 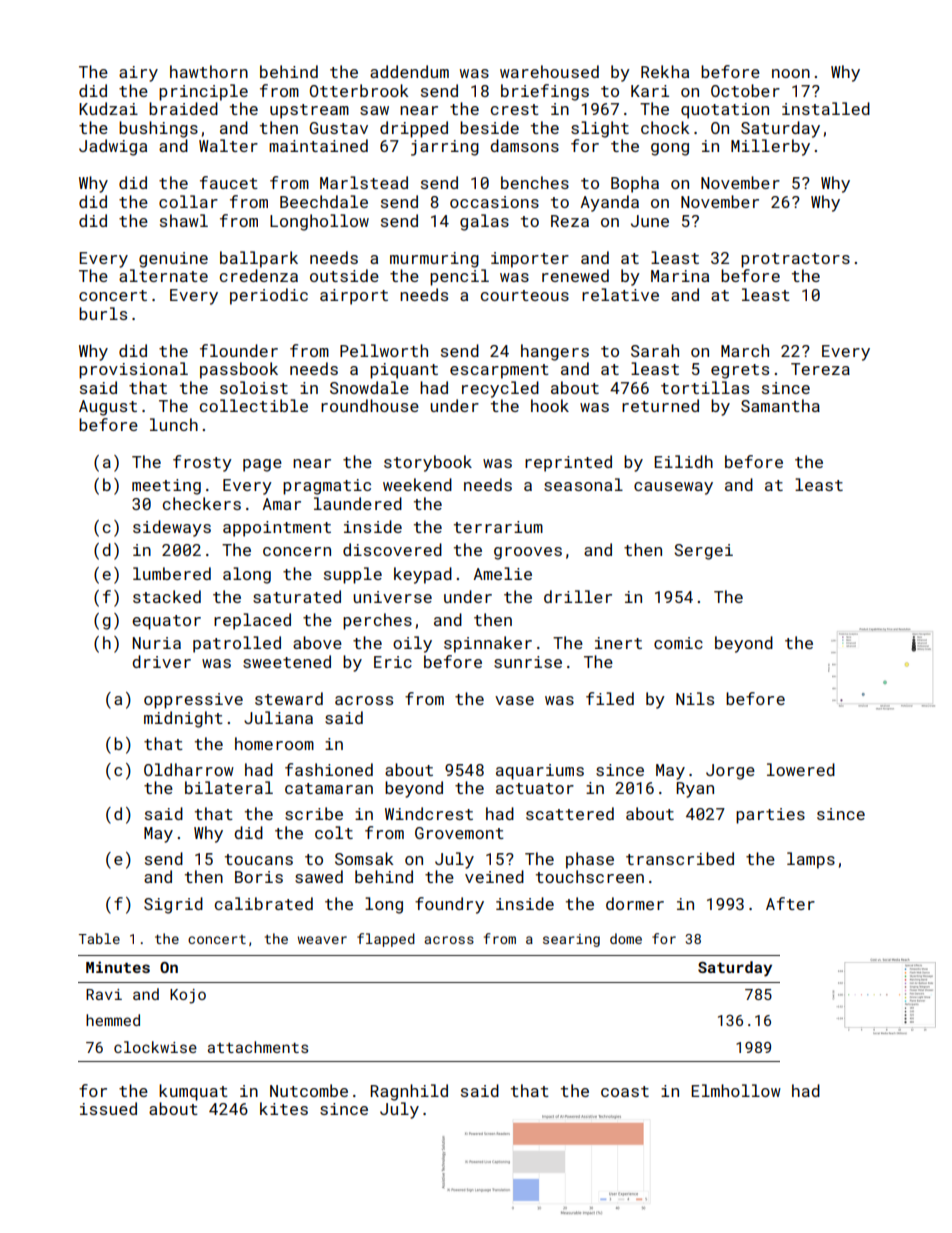 What do you see at coordinates (172, 528) in the screenshot?
I see `sideways` at bounding box center [172, 528].
